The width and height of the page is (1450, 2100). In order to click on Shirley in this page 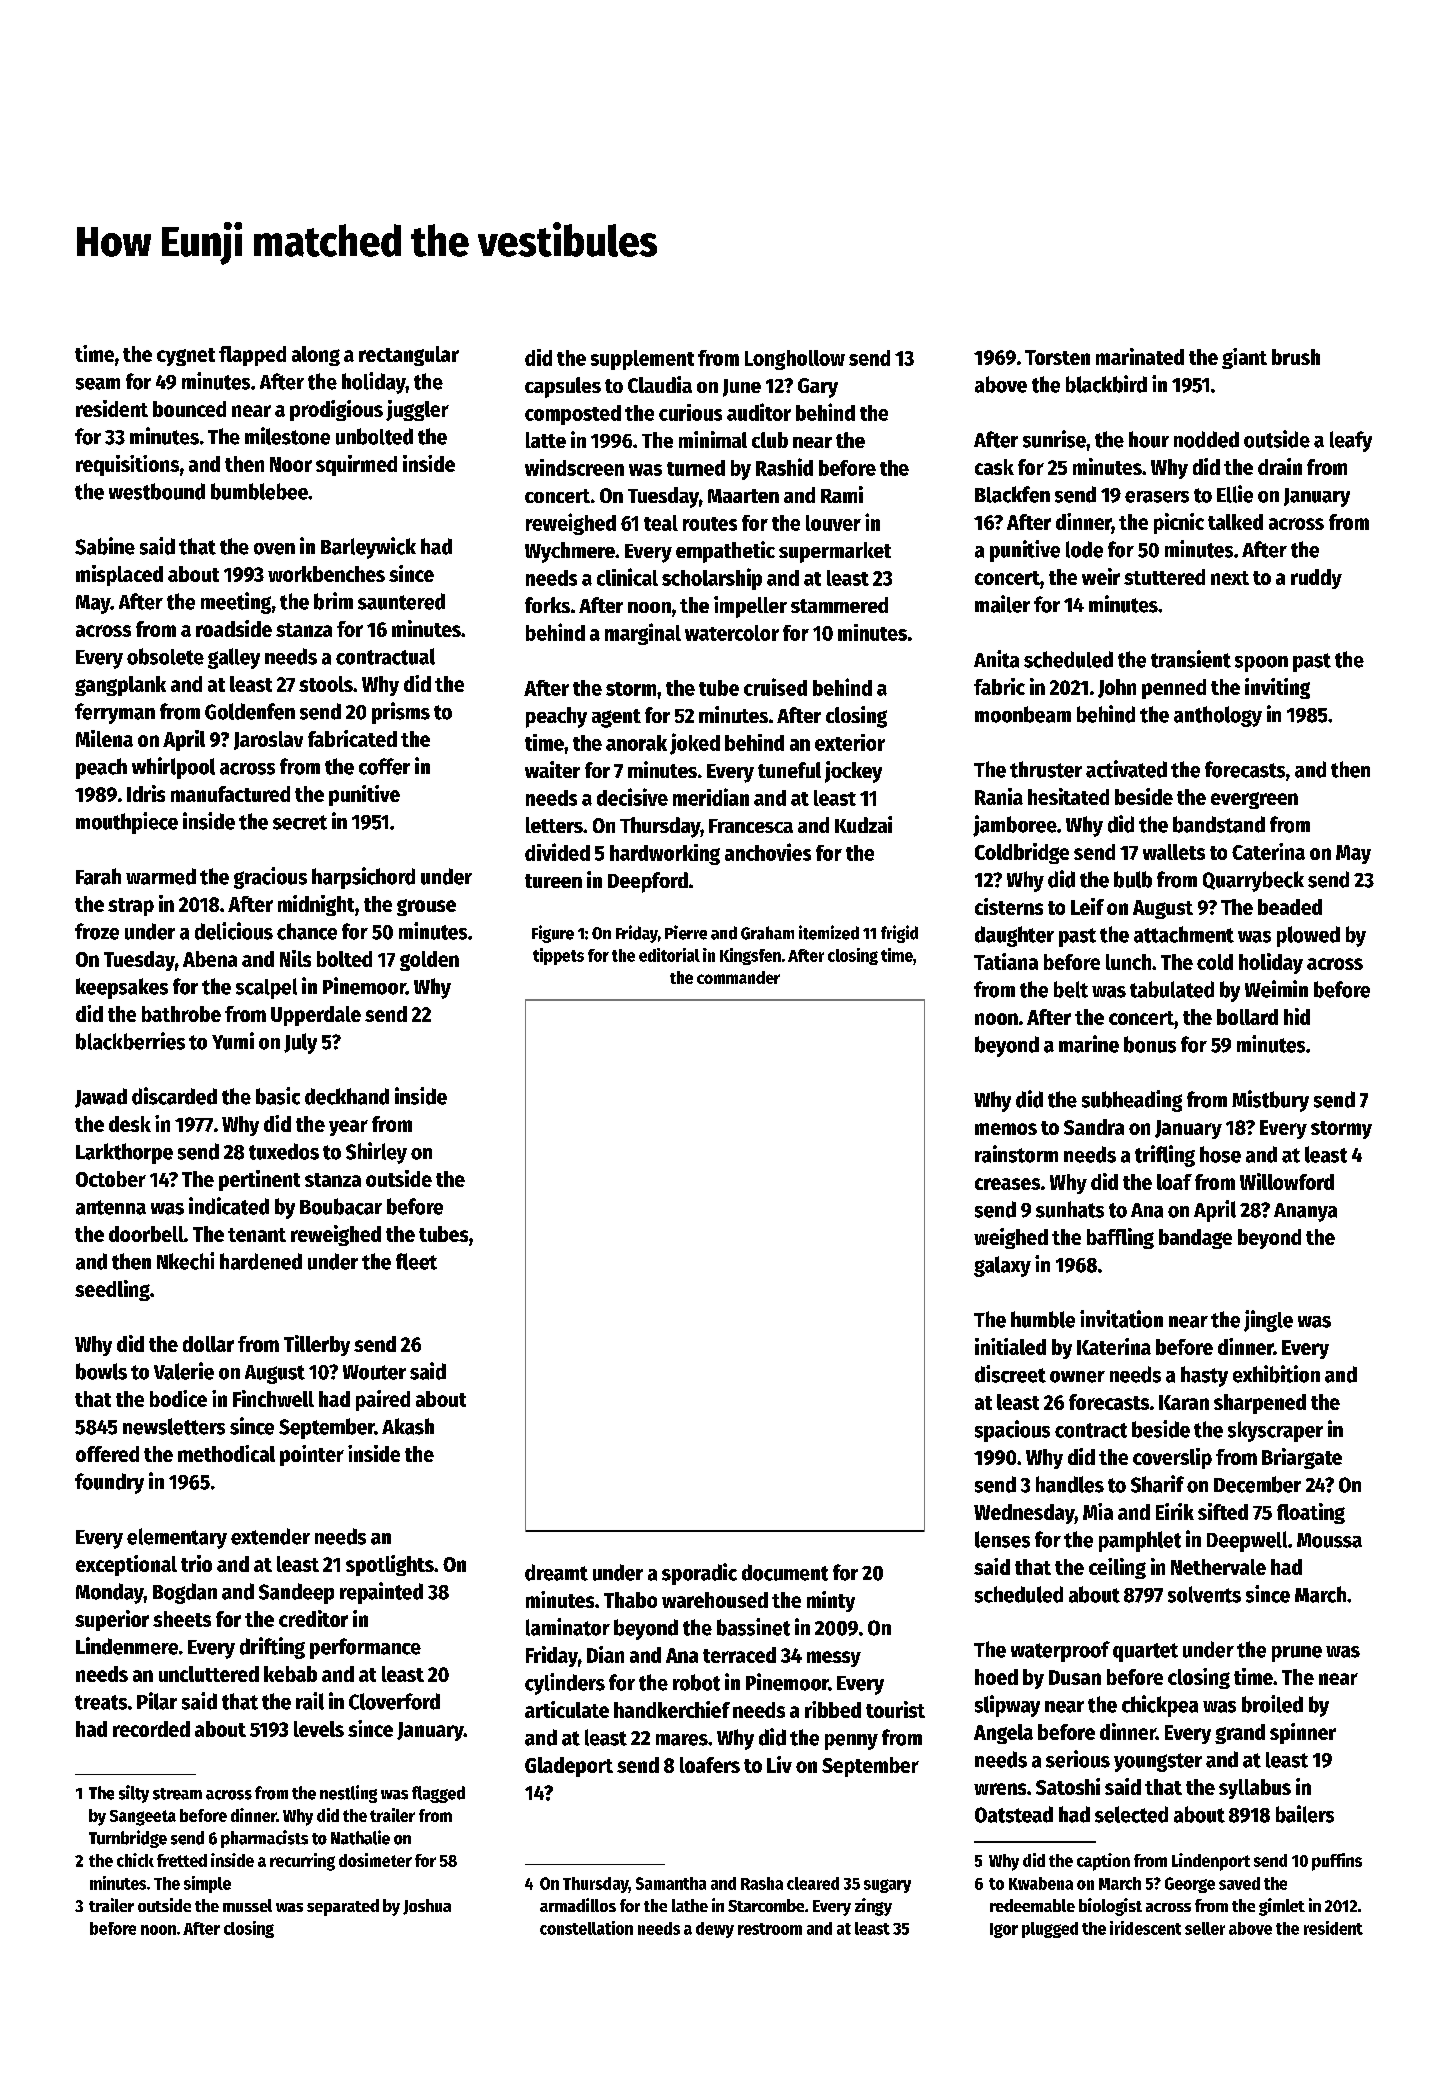, I will do `click(376, 1153)`.
